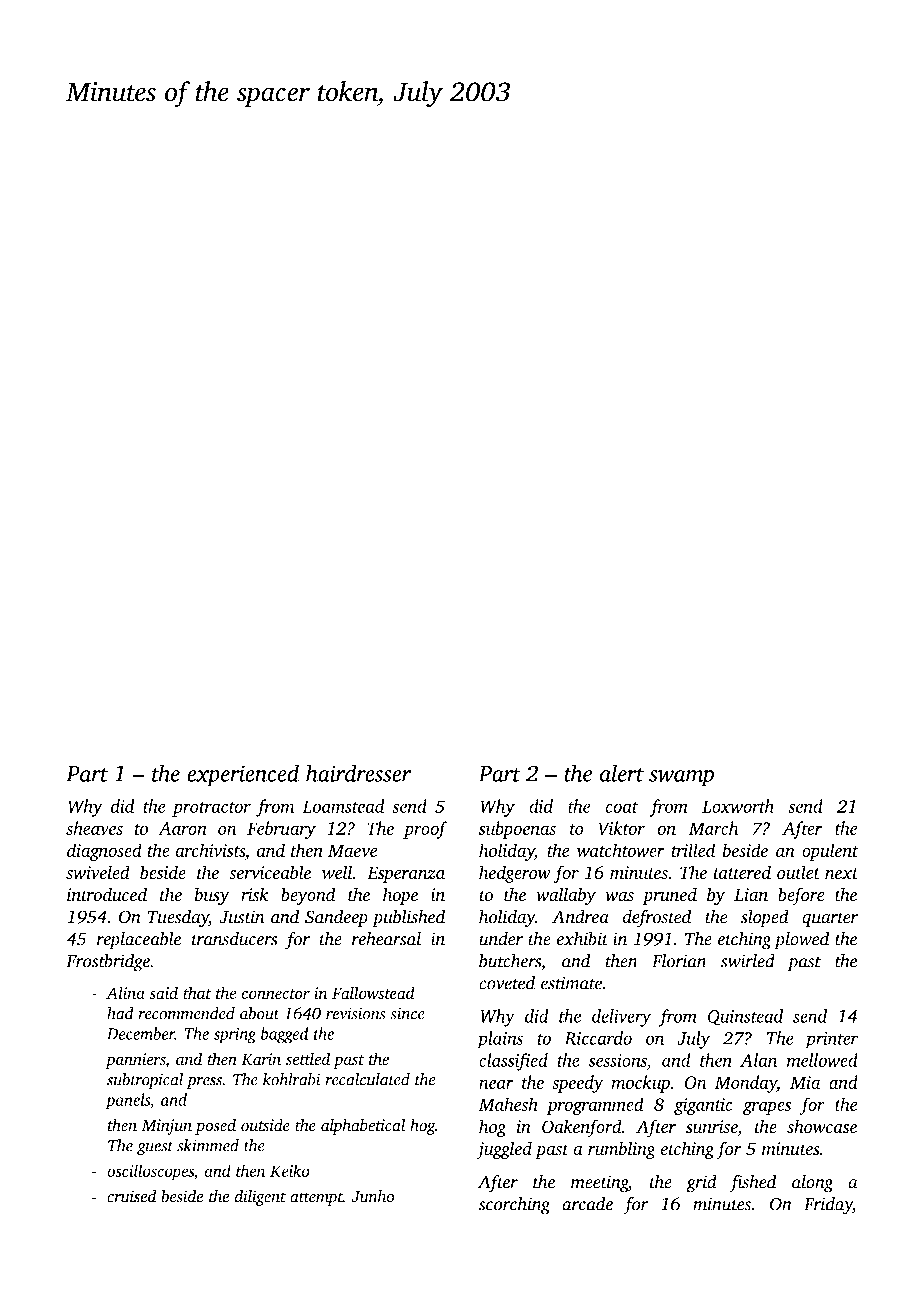 The width and height of the image is (924, 1308). I want to click on swiveled, so click(98, 872).
